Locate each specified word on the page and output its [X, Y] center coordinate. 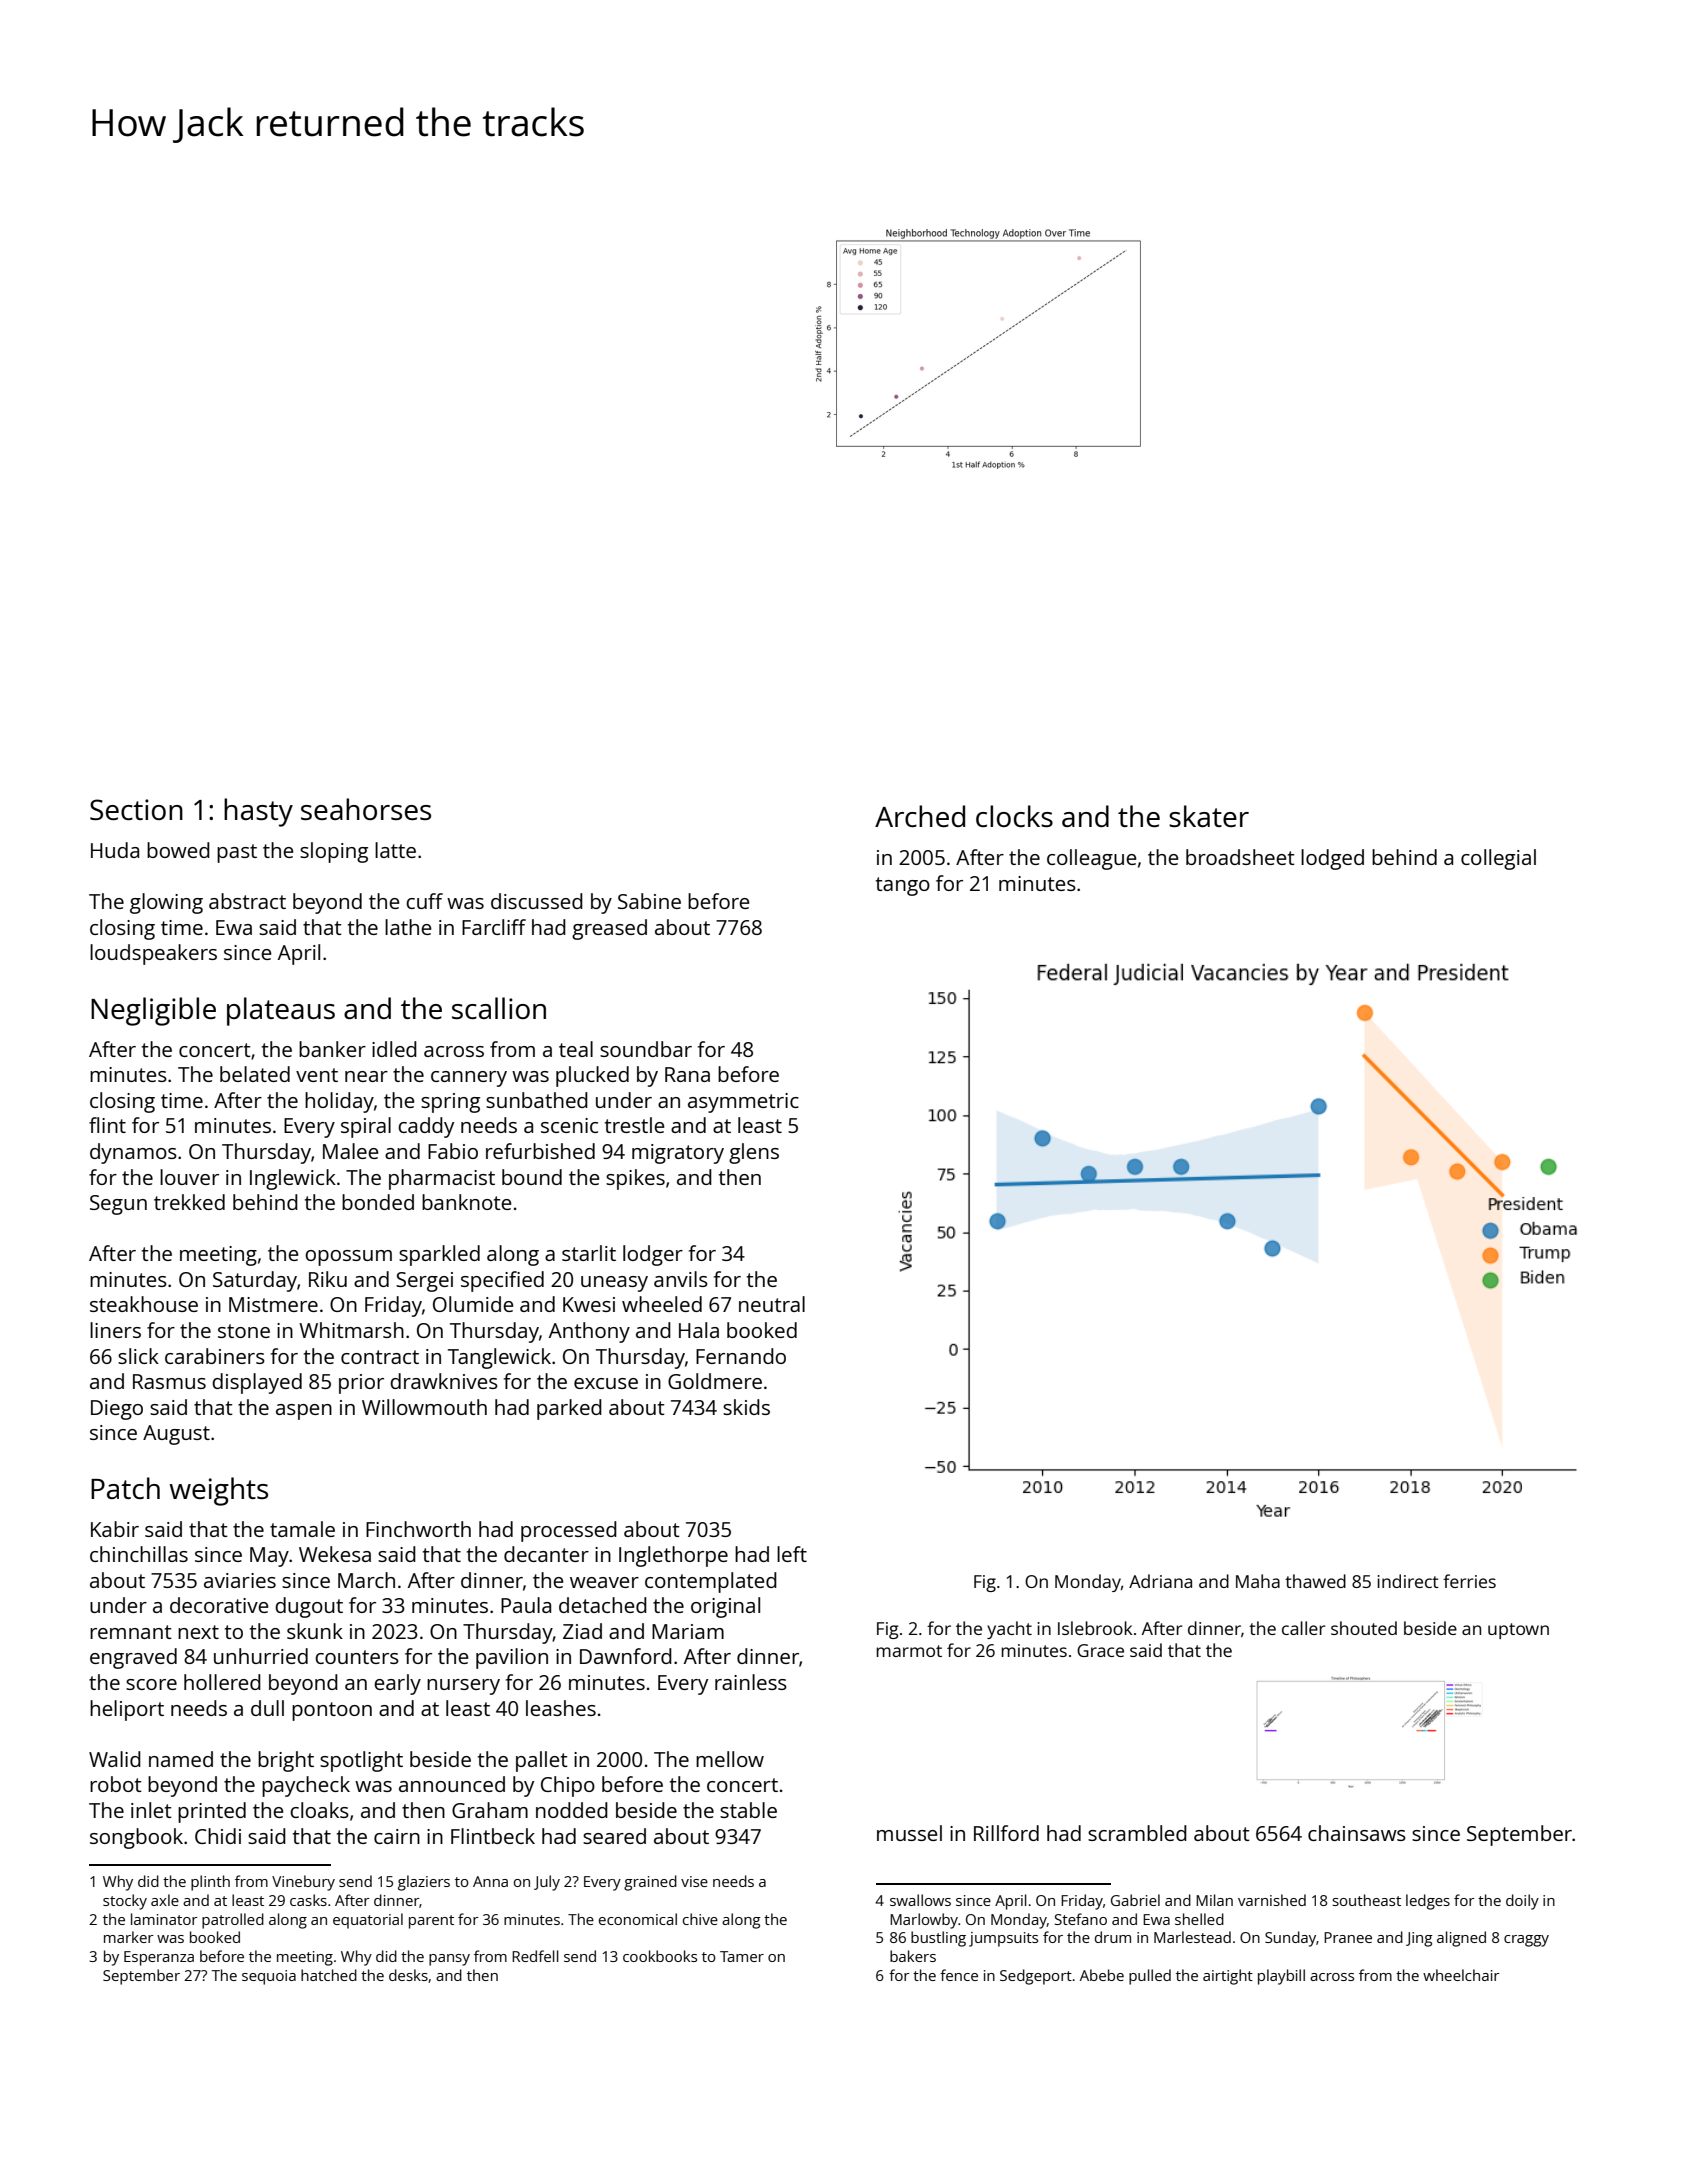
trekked [189, 1202]
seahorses [366, 809]
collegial [1498, 859]
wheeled [662, 1304]
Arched [920, 816]
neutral [772, 1304]
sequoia [269, 1977]
